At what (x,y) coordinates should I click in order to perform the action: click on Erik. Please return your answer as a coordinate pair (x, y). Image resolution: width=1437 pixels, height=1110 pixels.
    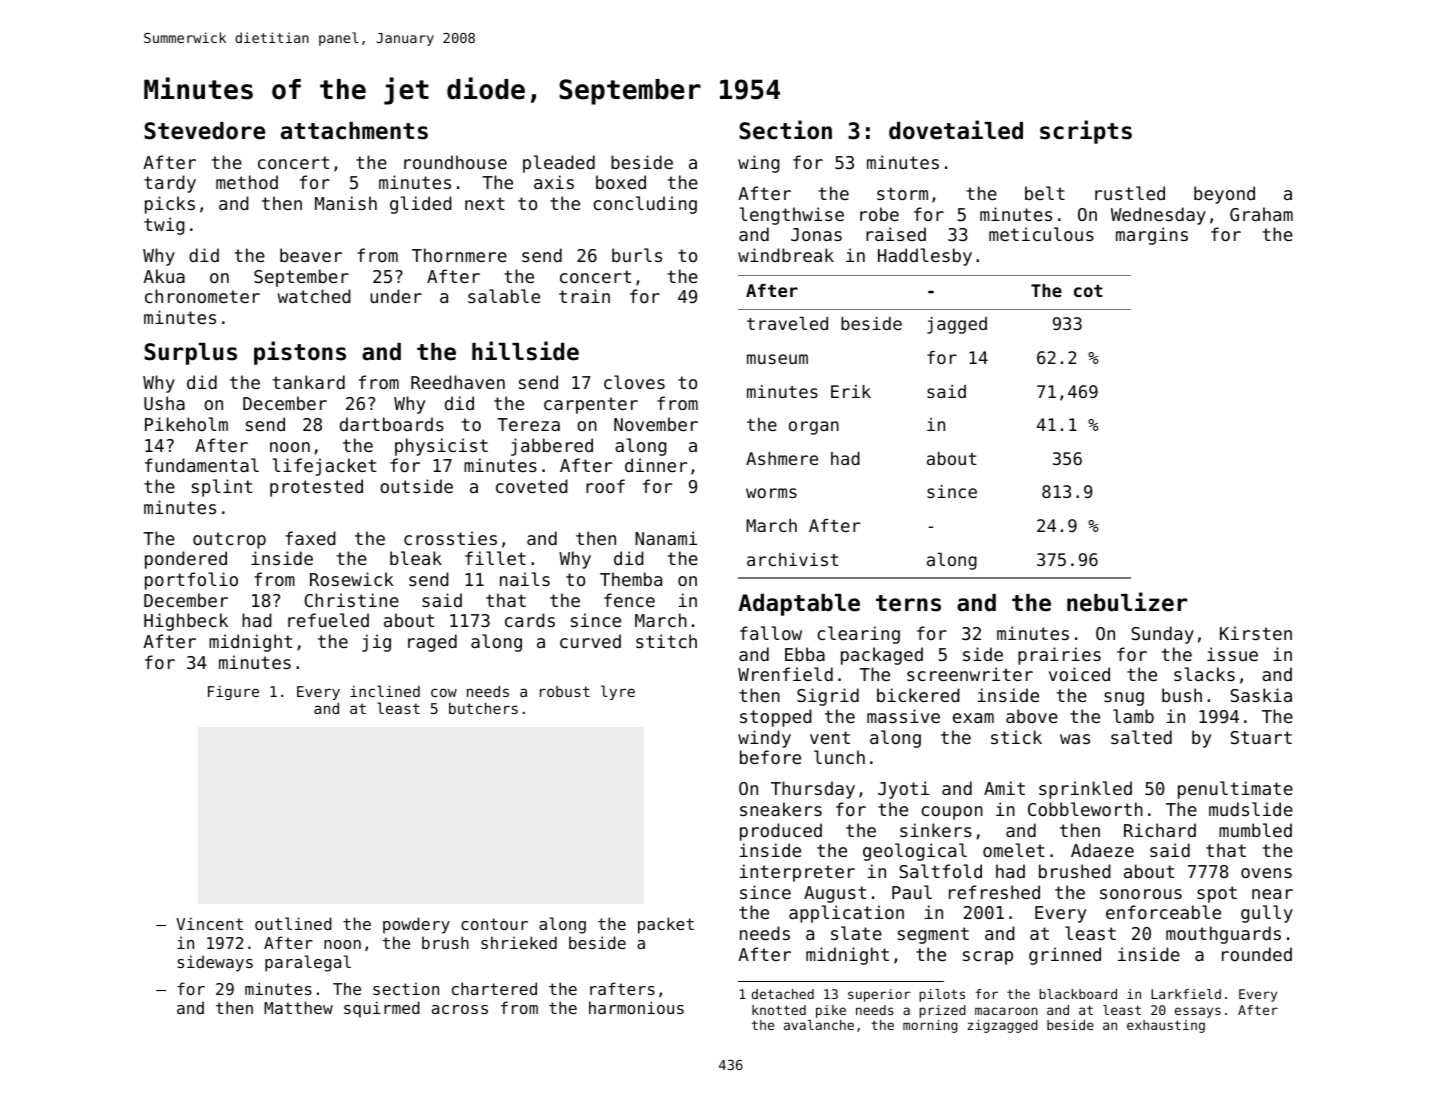
    Looking at the image, I should click on (851, 391).
